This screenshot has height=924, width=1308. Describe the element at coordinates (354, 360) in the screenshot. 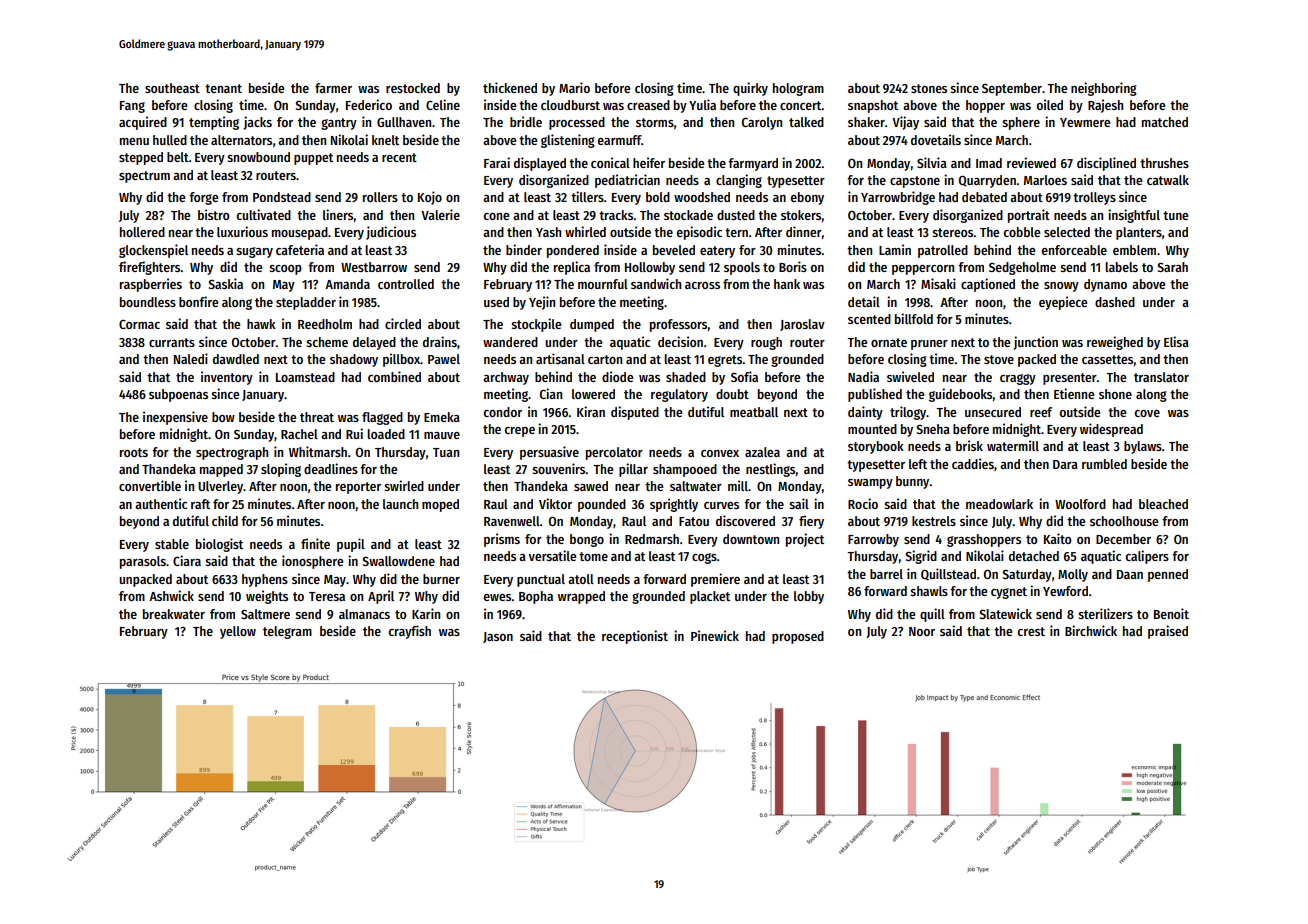

I see `shadowy` at that location.
